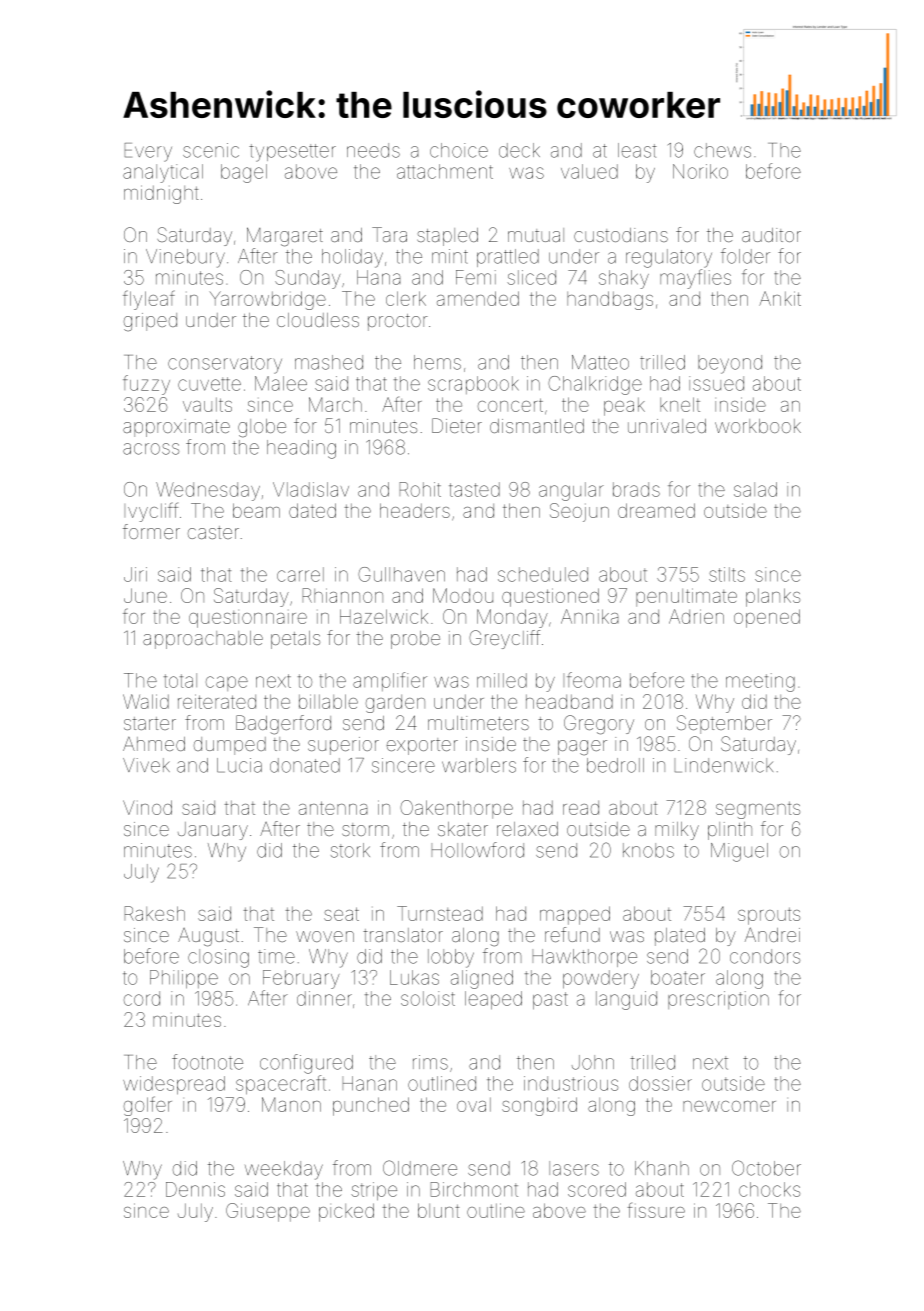 Image resolution: width=924 pixels, height=1311 pixels. What do you see at coordinates (730, 364) in the screenshot?
I see `beyond` at bounding box center [730, 364].
